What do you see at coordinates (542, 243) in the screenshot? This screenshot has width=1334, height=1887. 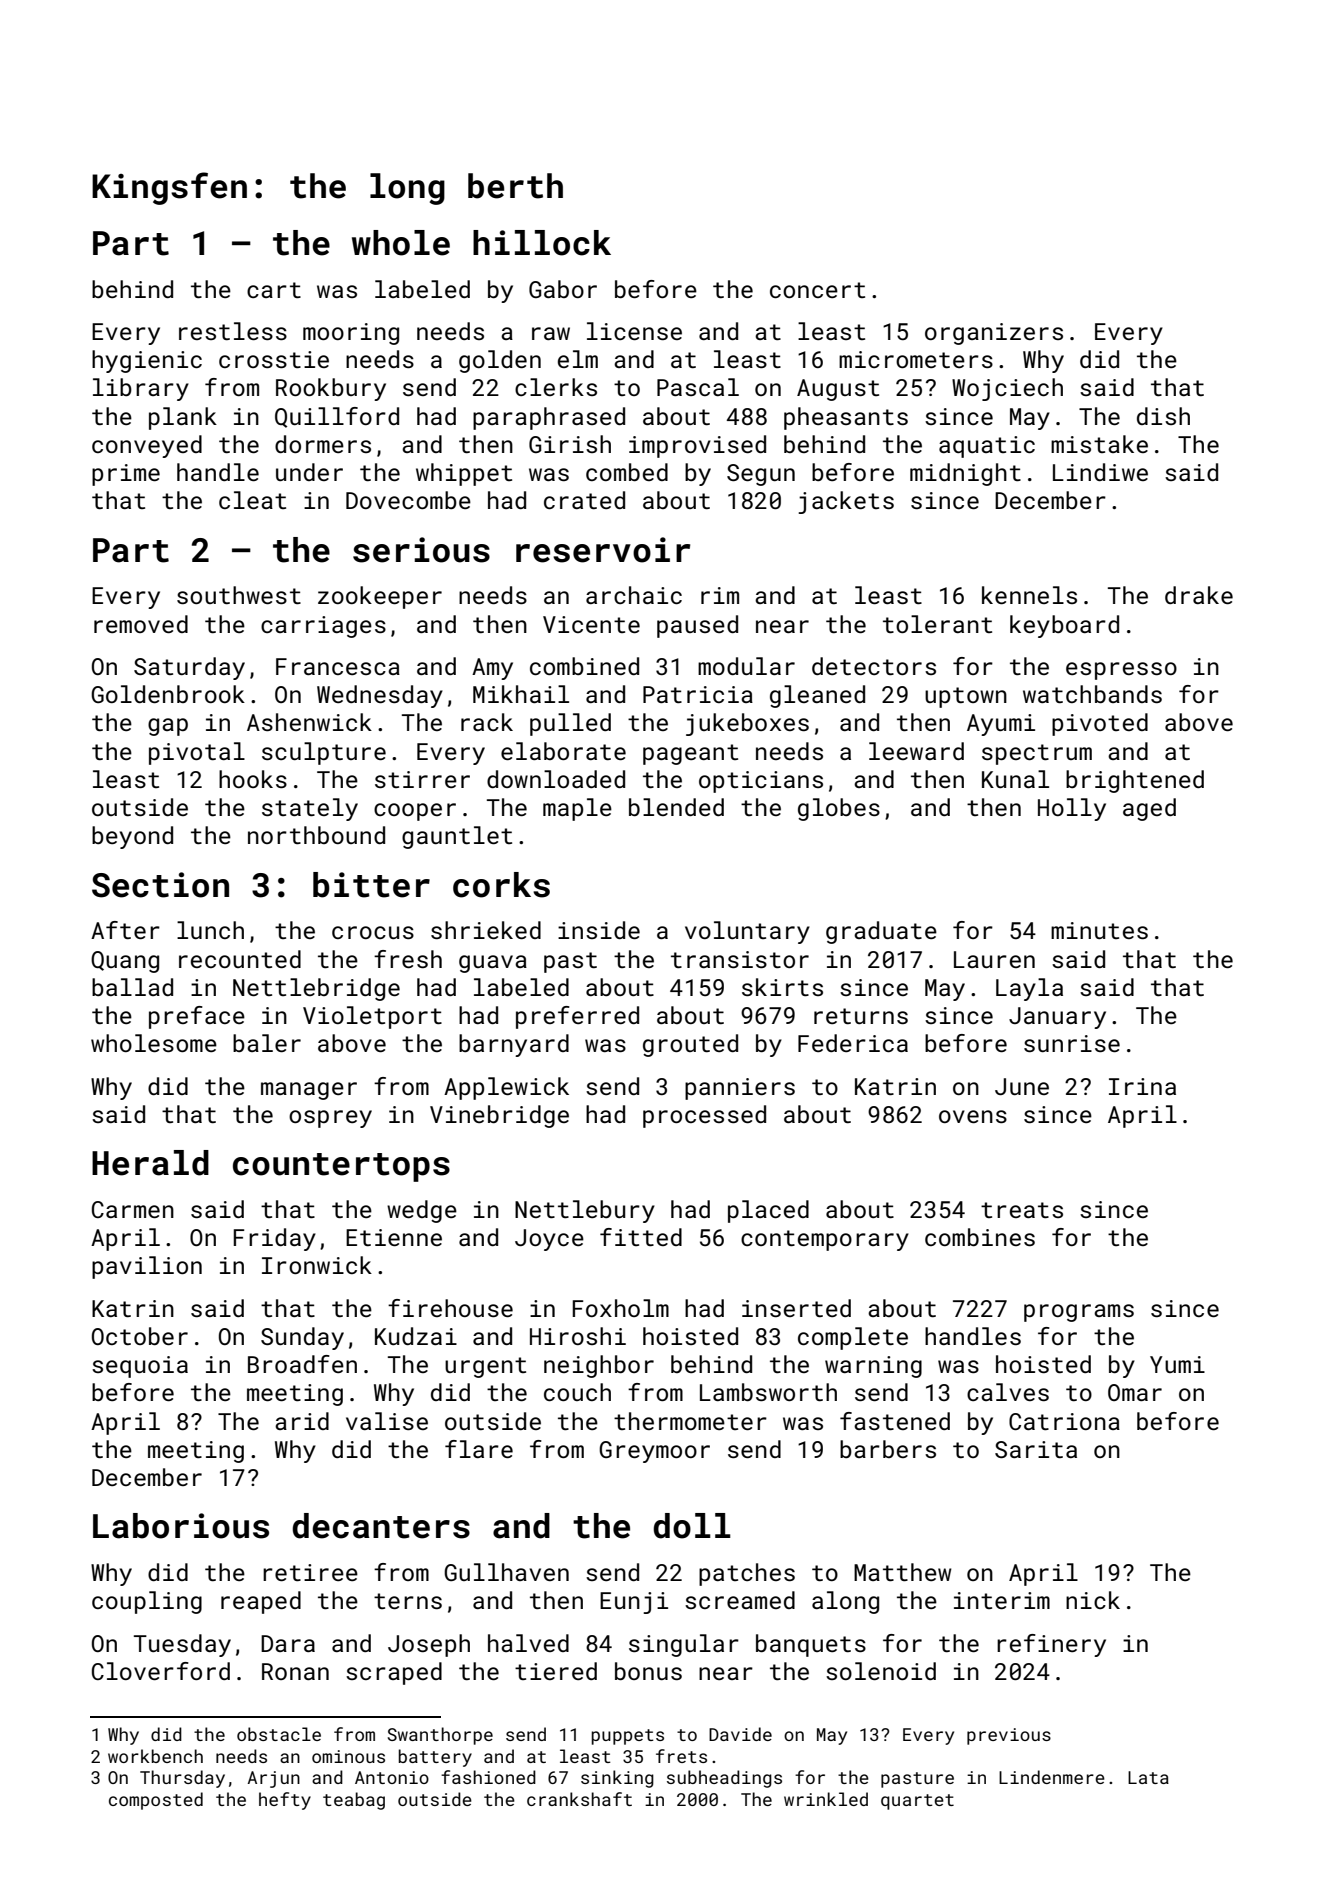 I see `hillock` at bounding box center [542, 243].
